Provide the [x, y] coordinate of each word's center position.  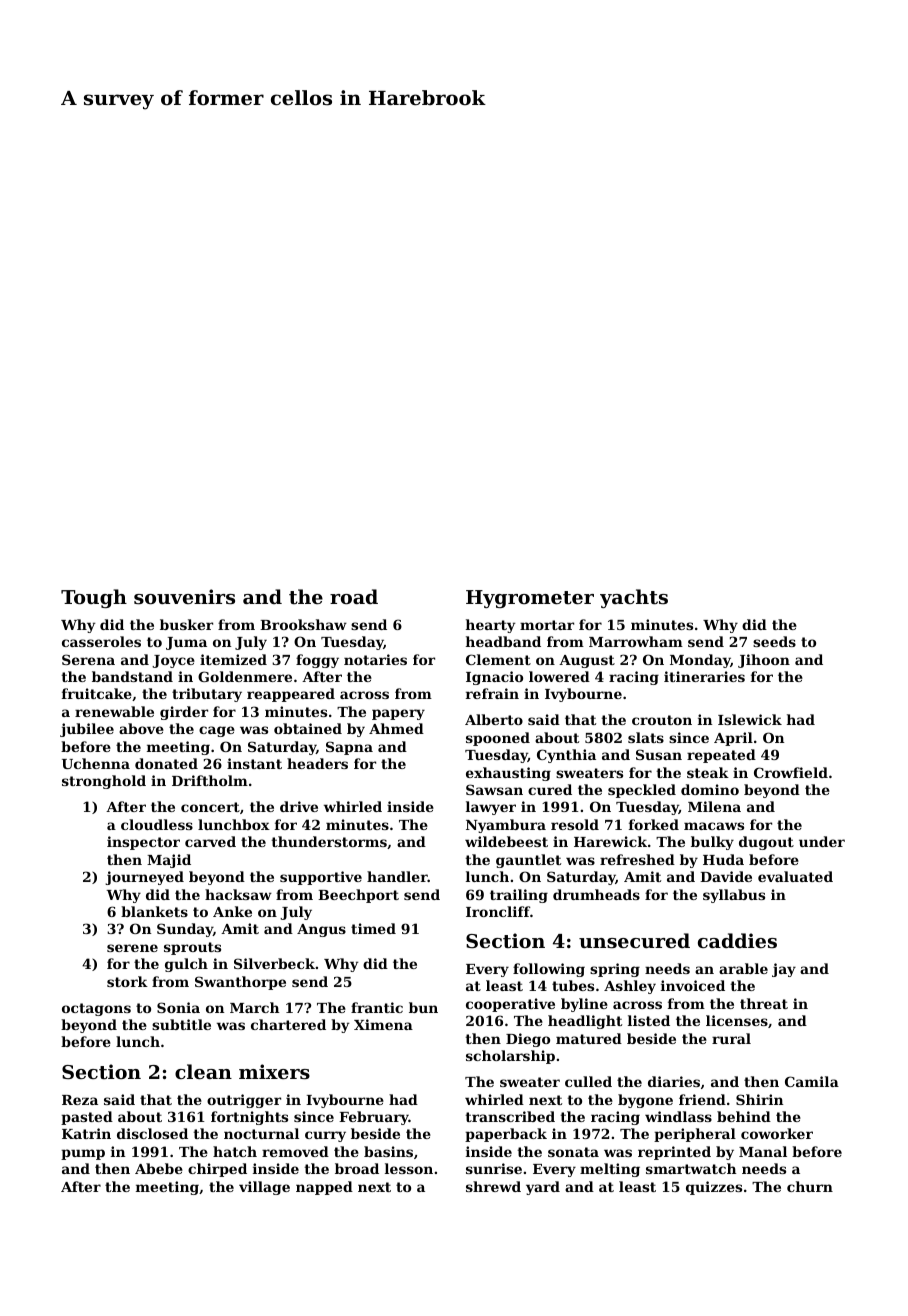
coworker [777, 1133]
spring [615, 970]
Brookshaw [303, 624]
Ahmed [396, 728]
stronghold [104, 782]
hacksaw [238, 894]
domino [710, 789]
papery [398, 714]
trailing [519, 896]
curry [325, 1136]
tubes [573, 985]
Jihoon [764, 661]
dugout [766, 843]
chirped [217, 1170]
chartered [288, 1024]
